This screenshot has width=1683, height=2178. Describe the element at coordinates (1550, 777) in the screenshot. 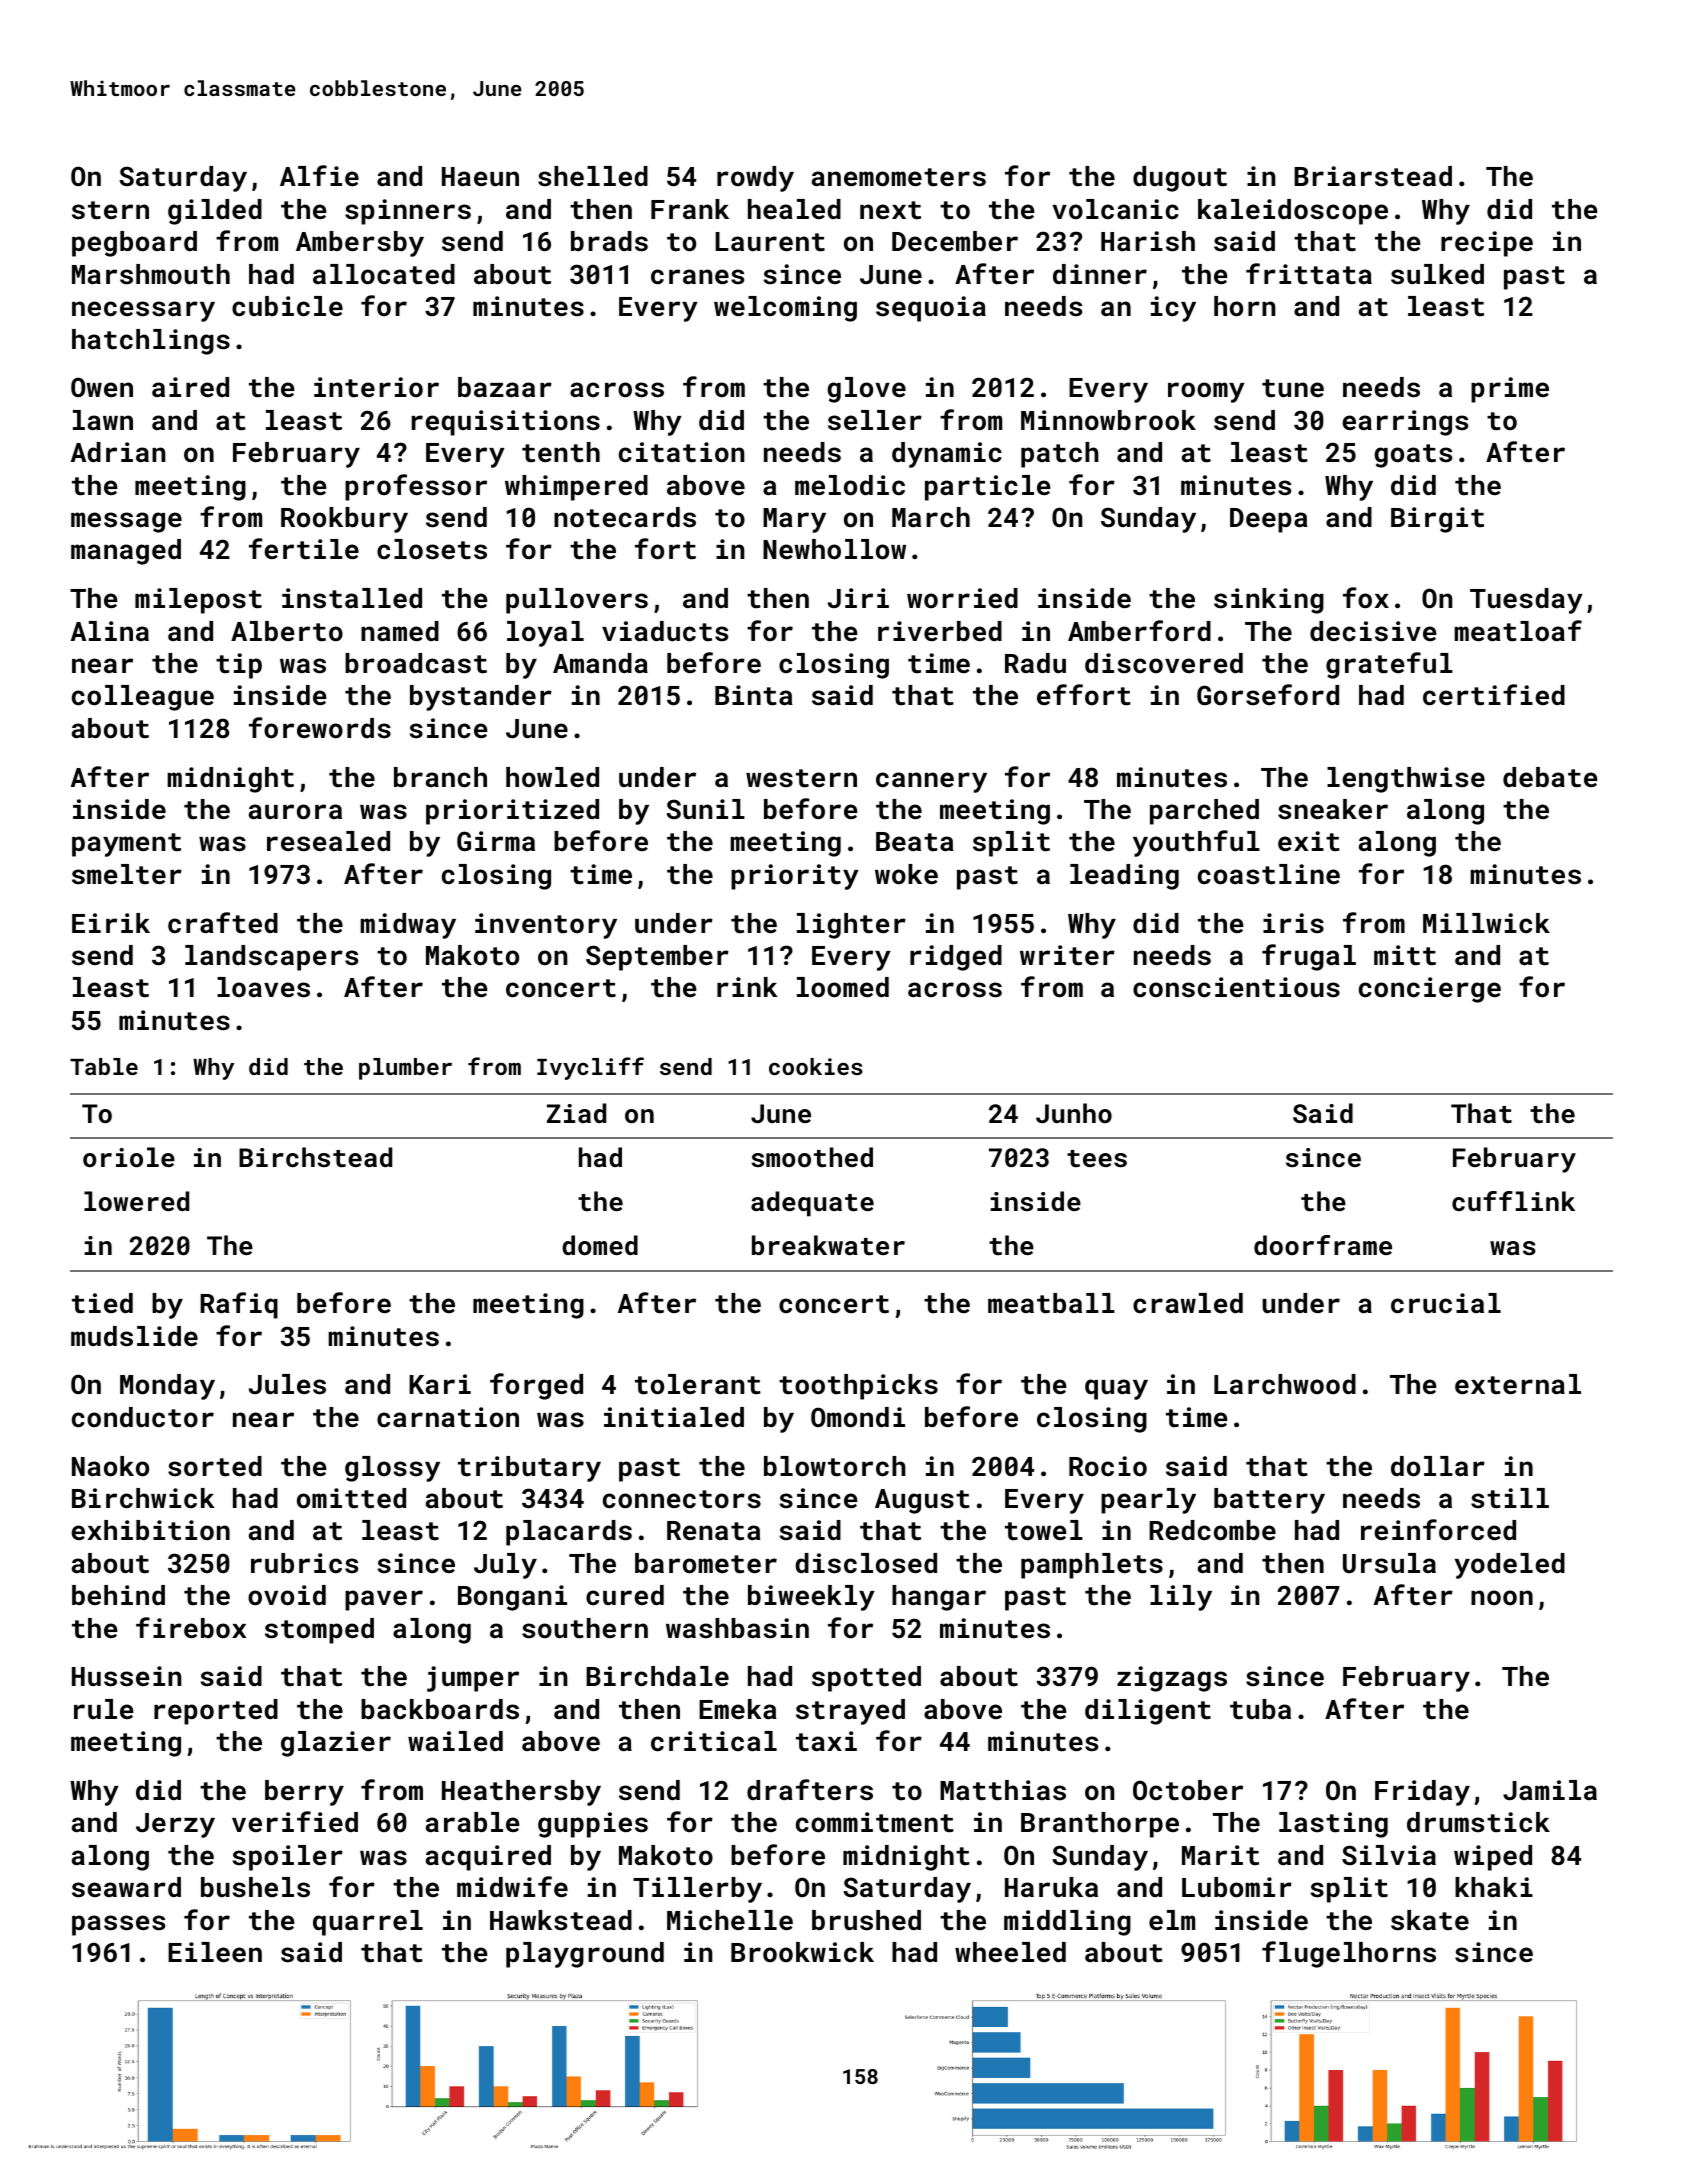

I see `debate` at that location.
